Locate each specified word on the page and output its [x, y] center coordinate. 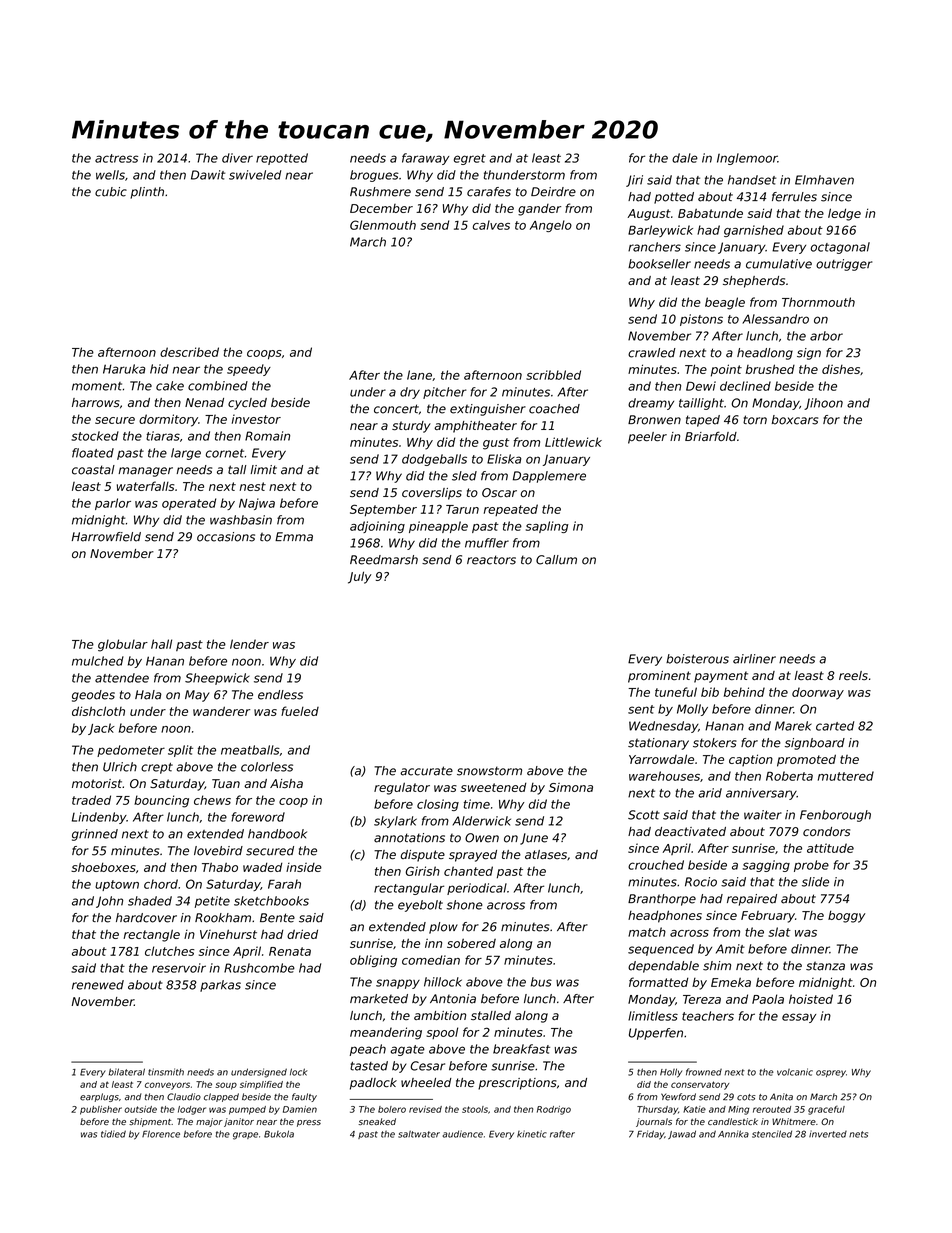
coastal [93, 470]
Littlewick [573, 442]
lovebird [218, 851]
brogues [374, 176]
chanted [468, 871]
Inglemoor [747, 159]
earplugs [99, 1097]
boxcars [795, 420]
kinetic [532, 1134]
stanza [825, 966]
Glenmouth [383, 225]
